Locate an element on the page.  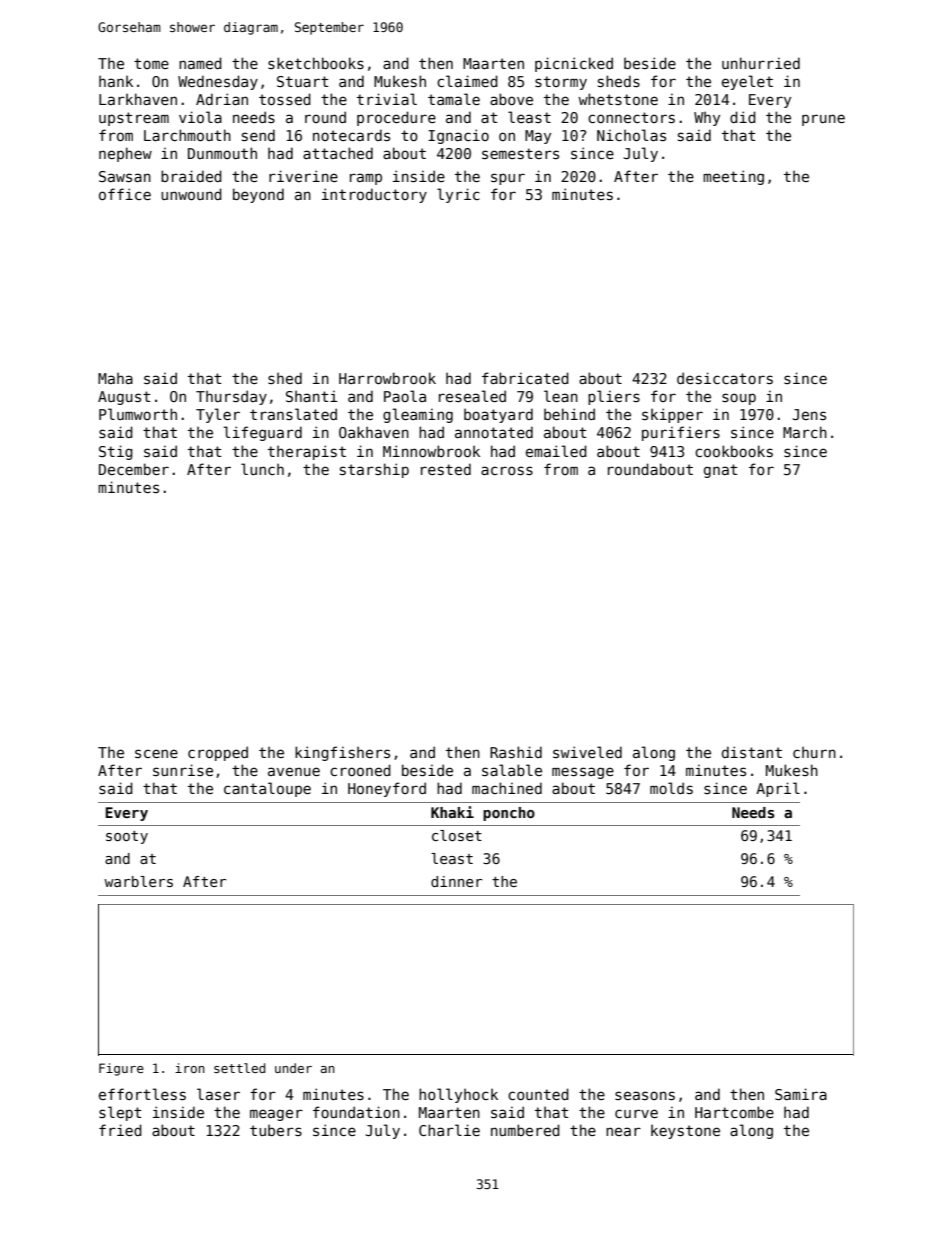
gnat is located at coordinates (720, 471).
